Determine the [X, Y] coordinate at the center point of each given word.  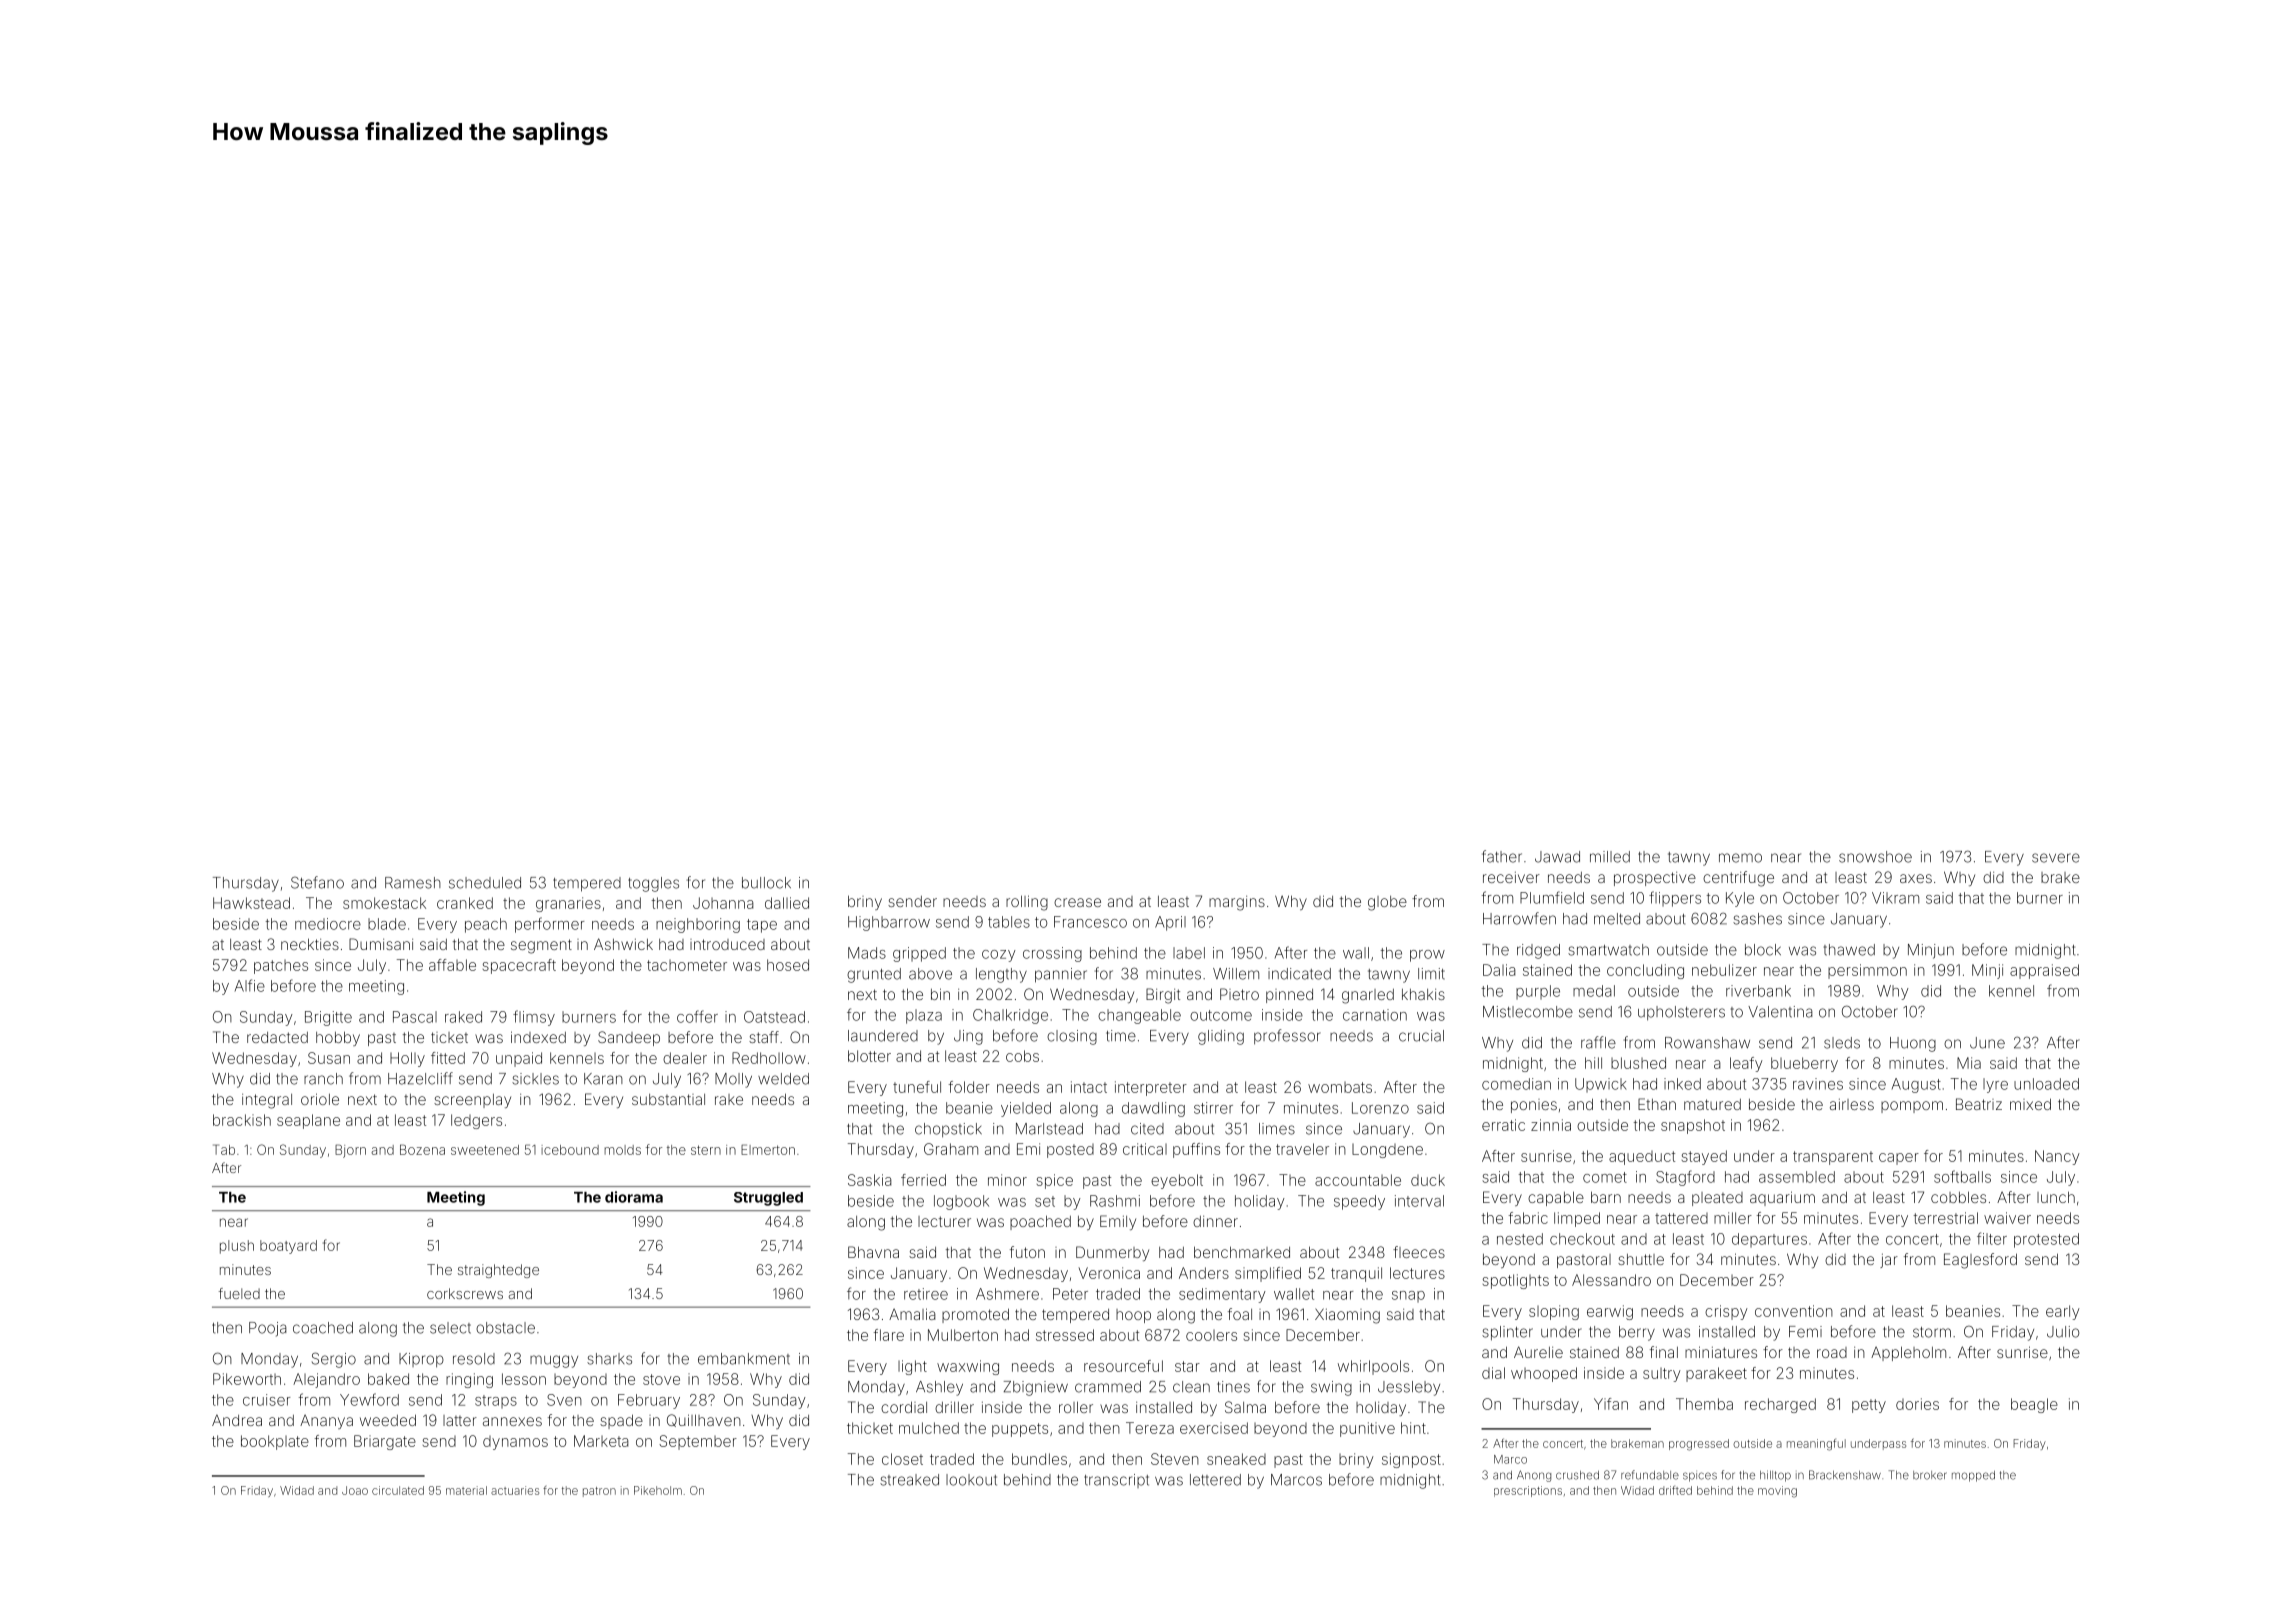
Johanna [723, 903]
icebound [570, 1150]
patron [599, 1492]
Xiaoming [1347, 1316]
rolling [1027, 903]
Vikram [1895, 898]
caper [1899, 1159]
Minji [1987, 971]
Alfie [250, 985]
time [1121, 1036]
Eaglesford [1980, 1261]
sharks [609, 1359]
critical [1145, 1149]
